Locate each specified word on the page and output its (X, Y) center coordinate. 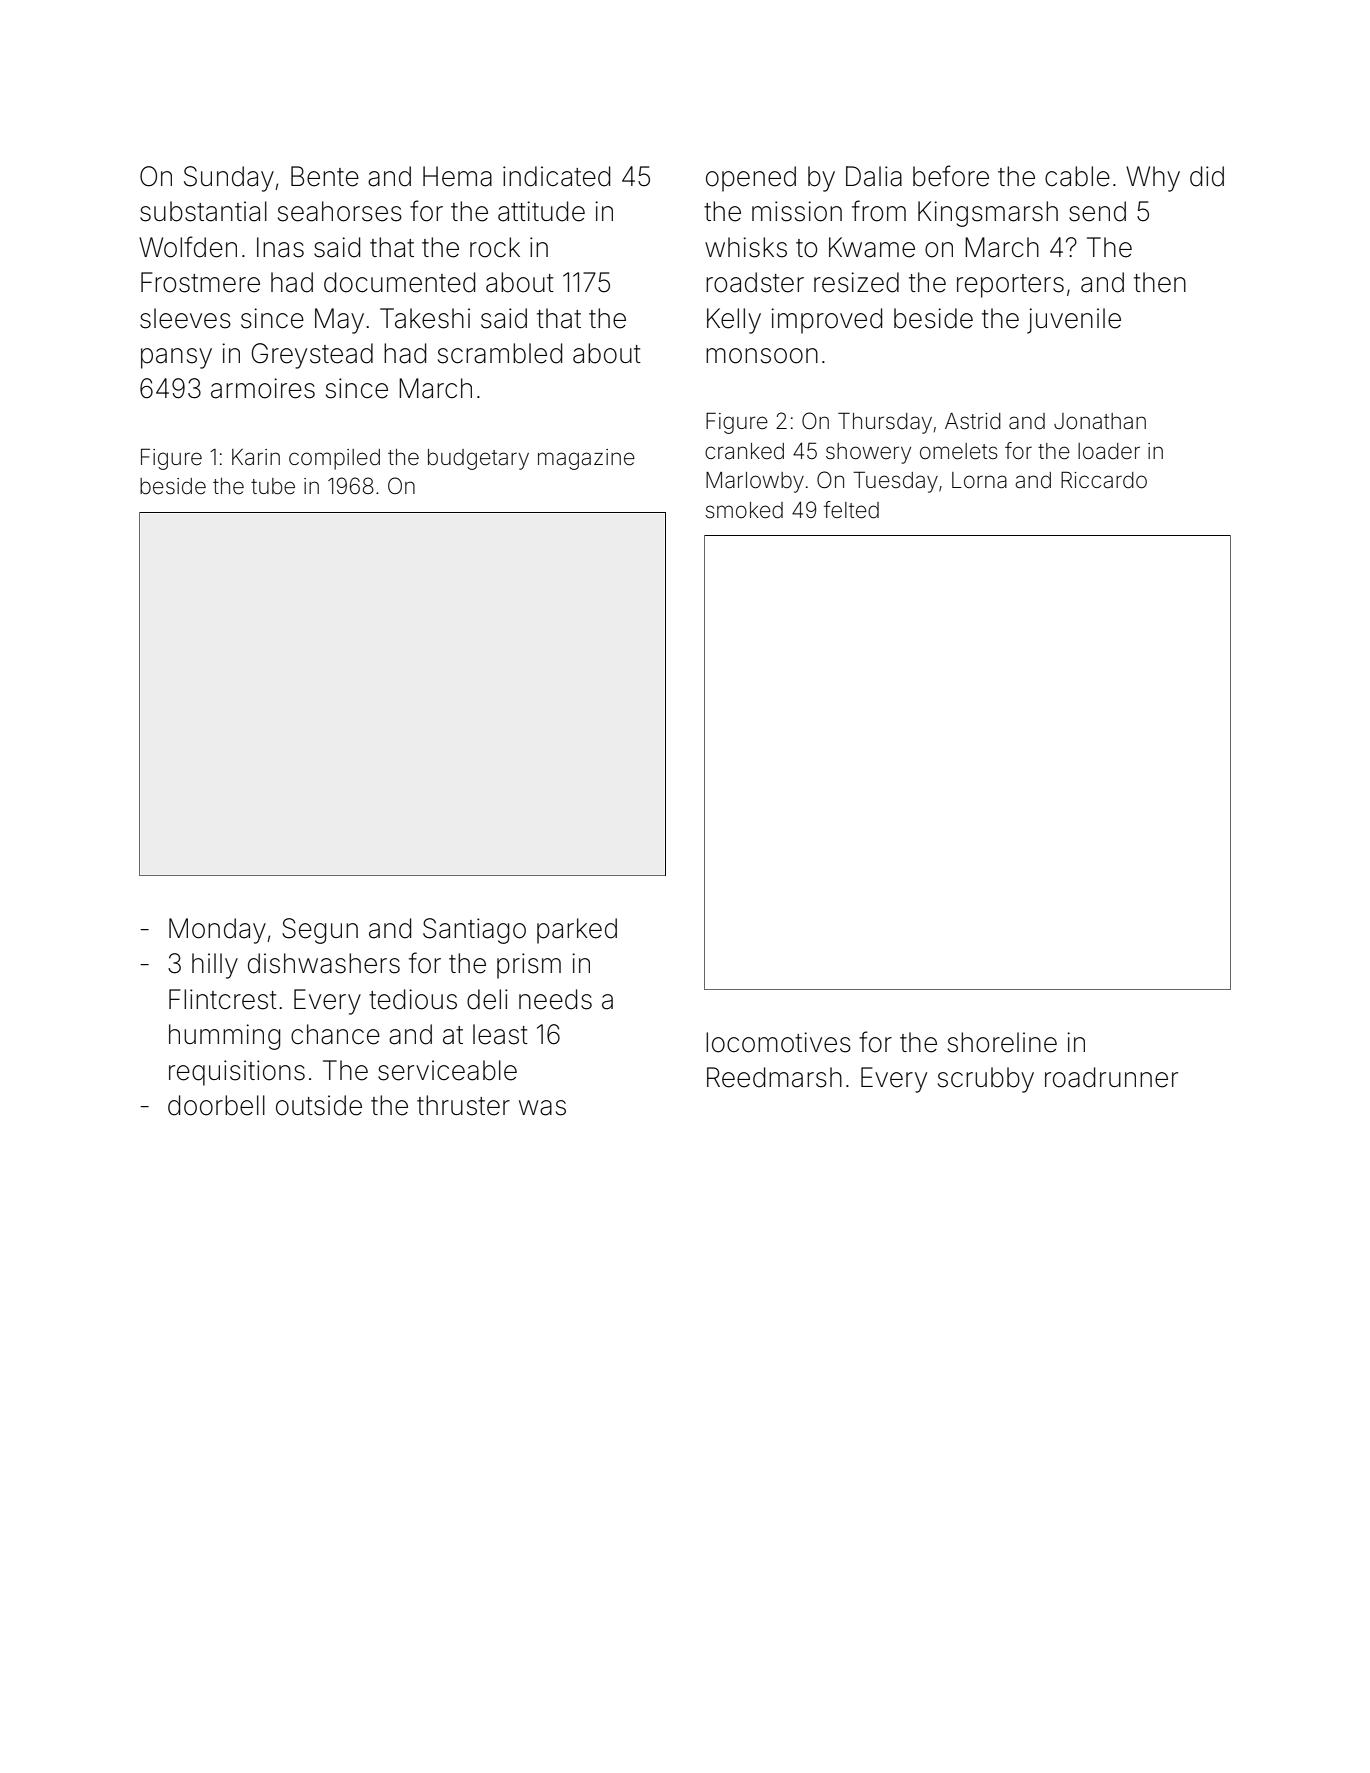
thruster (463, 1105)
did (1207, 176)
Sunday (229, 179)
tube (273, 486)
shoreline (1002, 1042)
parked (577, 931)
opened (751, 179)
